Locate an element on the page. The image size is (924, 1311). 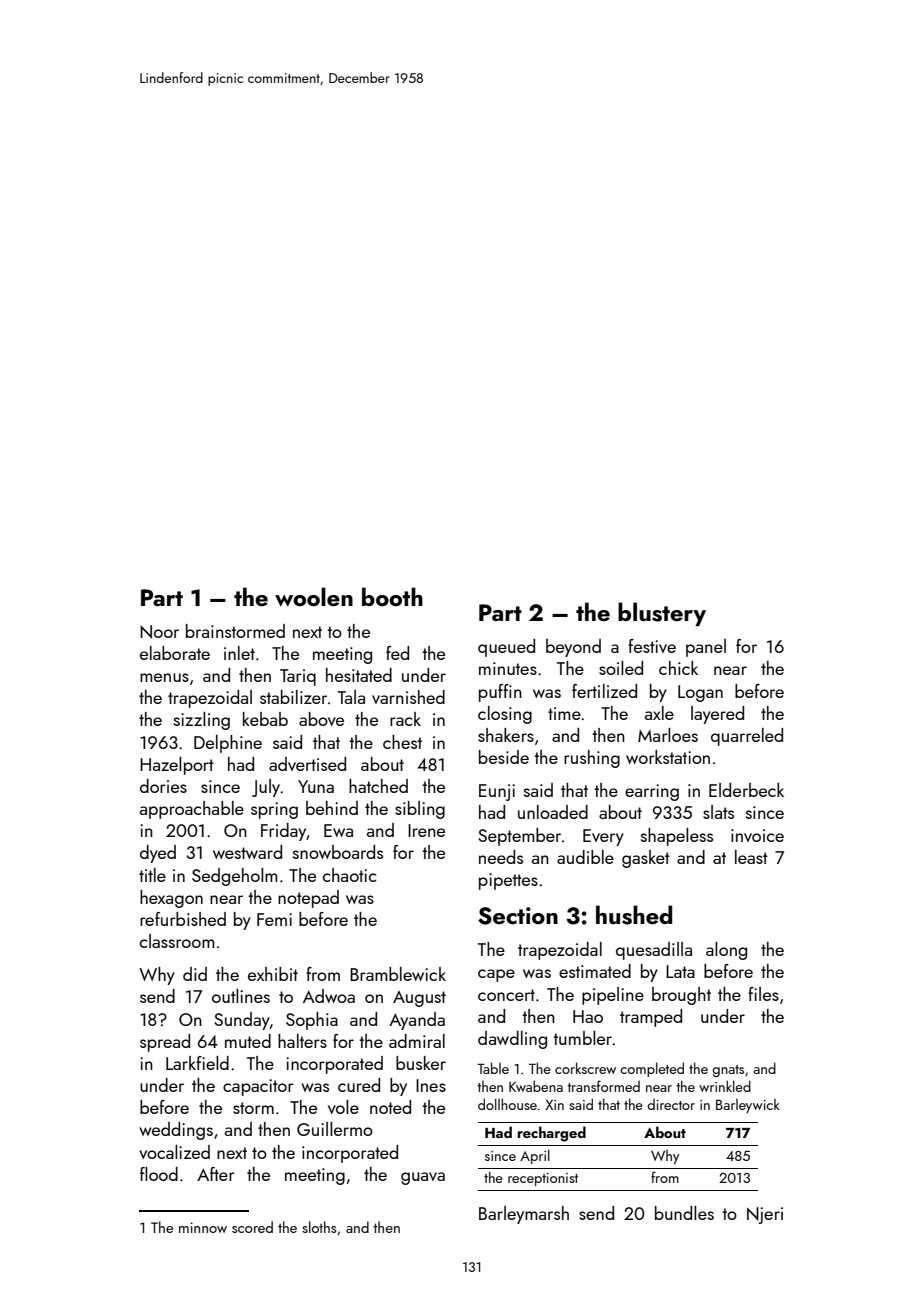
sloths is located at coordinates (319, 1227).
